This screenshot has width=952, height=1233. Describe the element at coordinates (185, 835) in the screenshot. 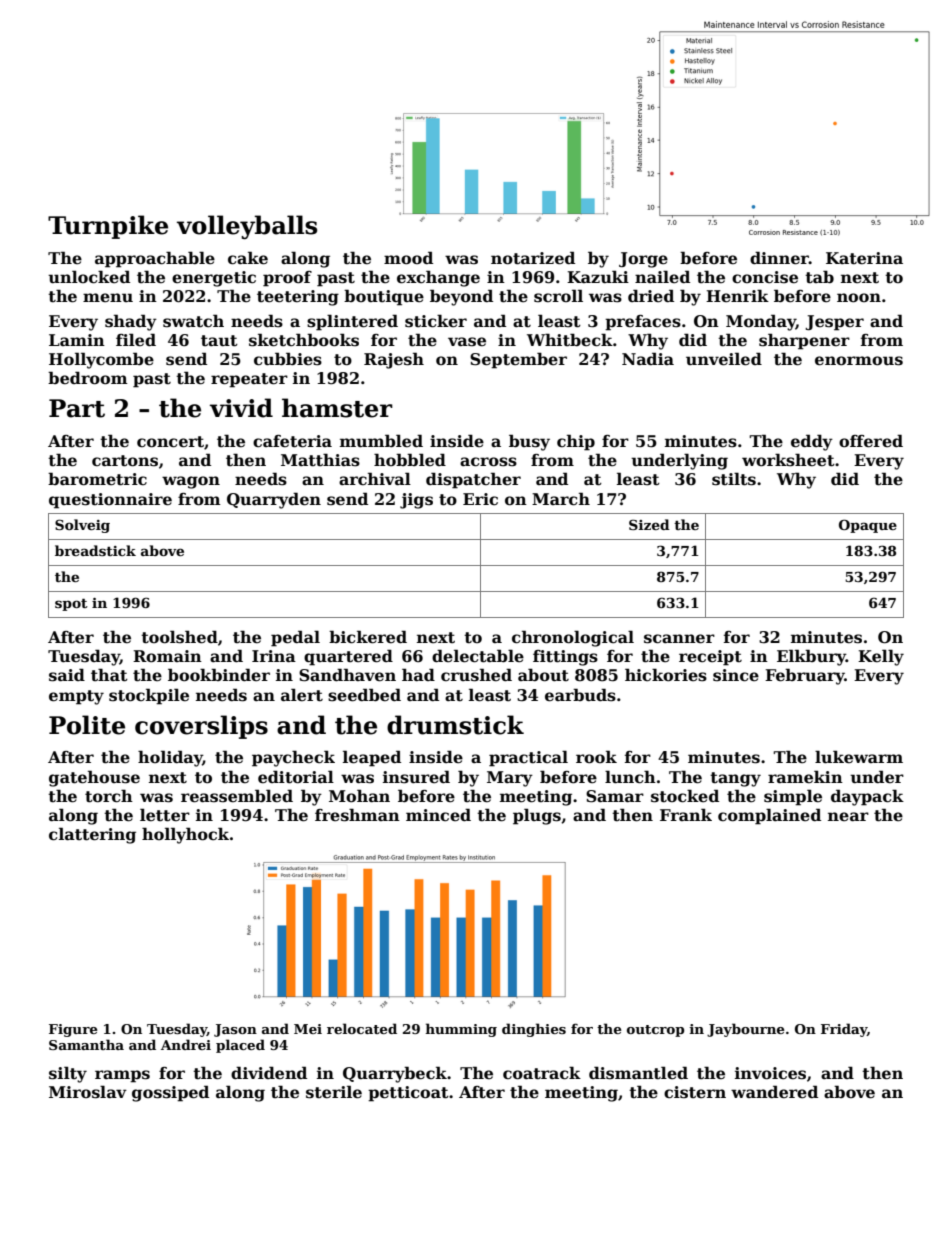

I see `hollyhock` at that location.
